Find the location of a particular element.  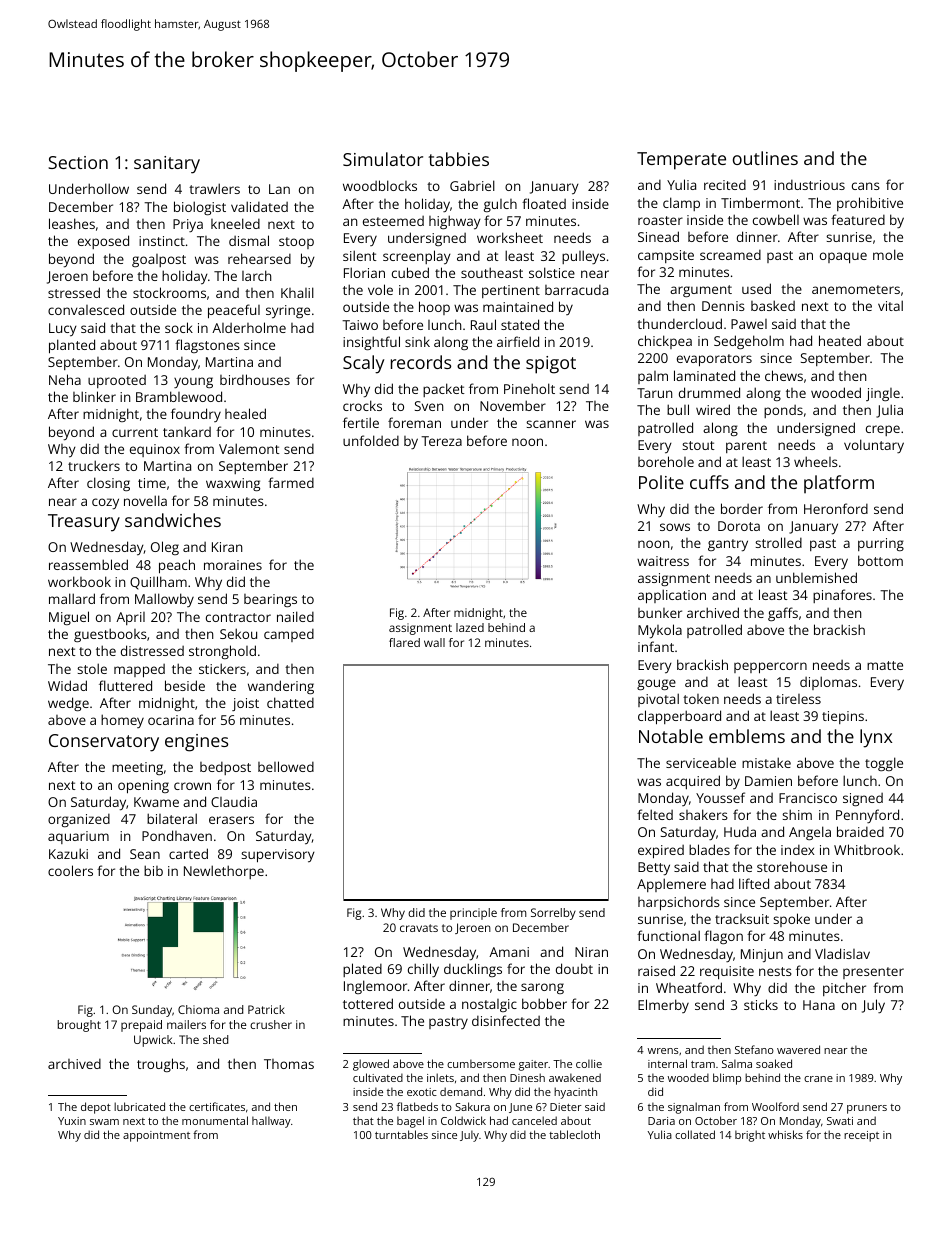

scanner is located at coordinates (551, 424).
